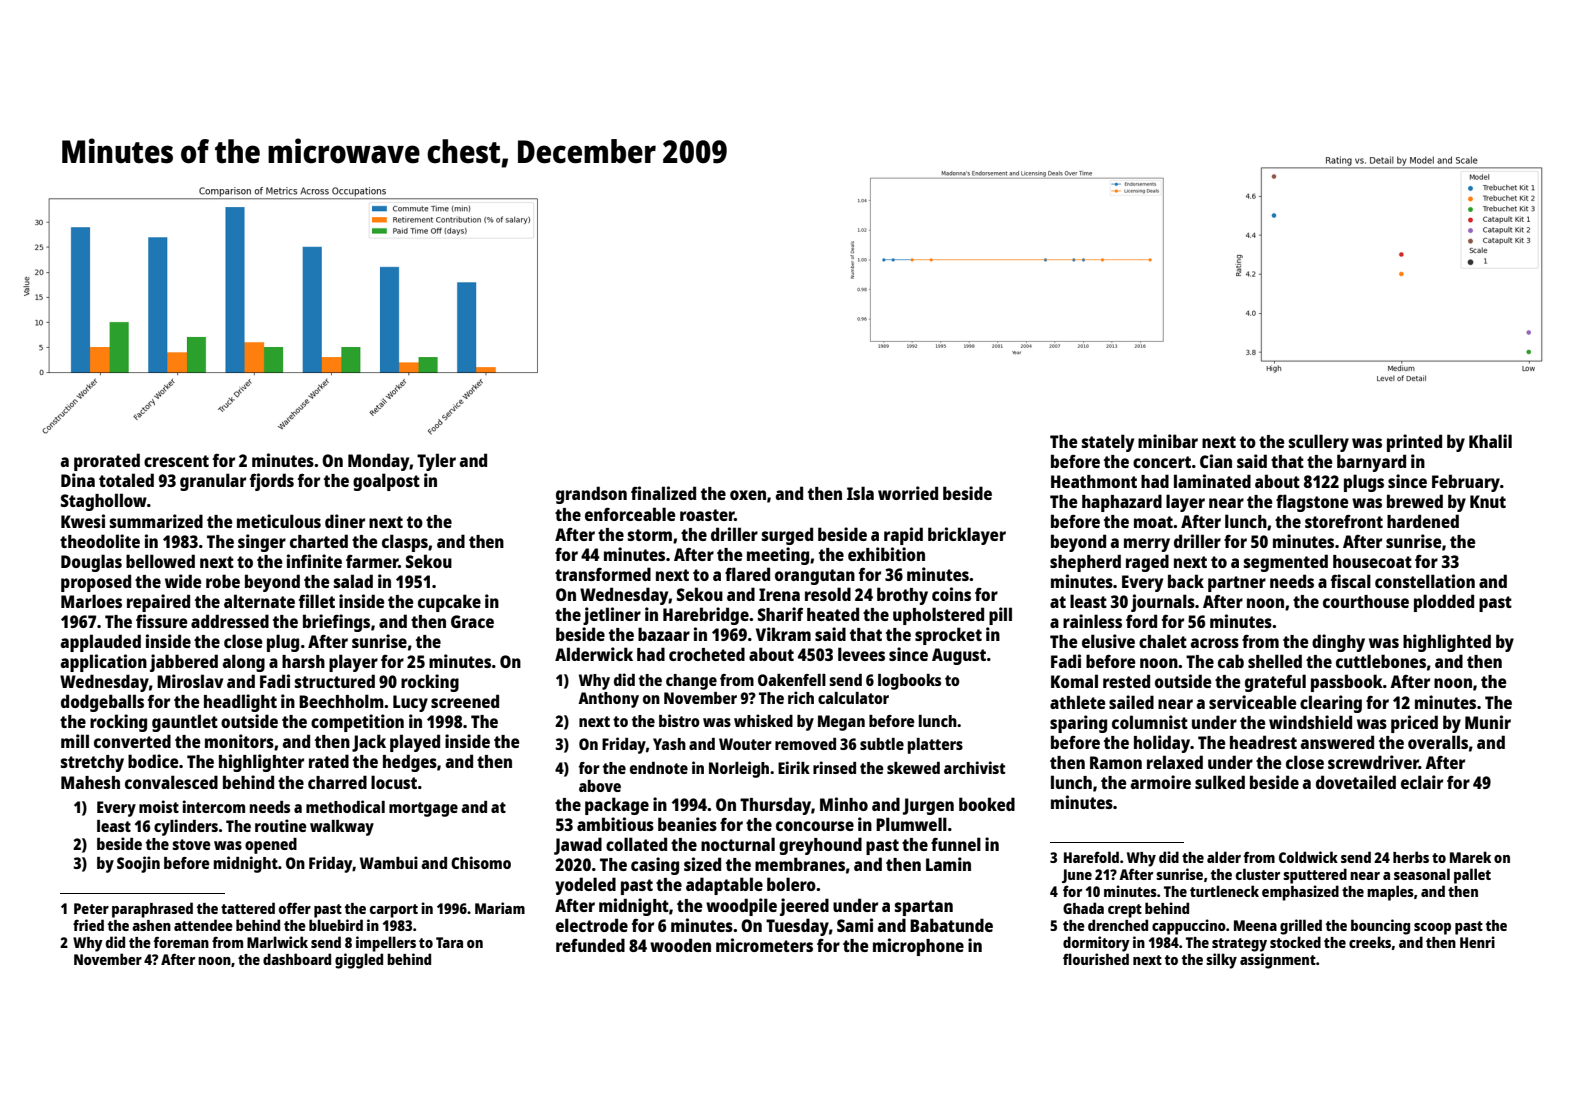  I want to click on carport, so click(394, 911).
